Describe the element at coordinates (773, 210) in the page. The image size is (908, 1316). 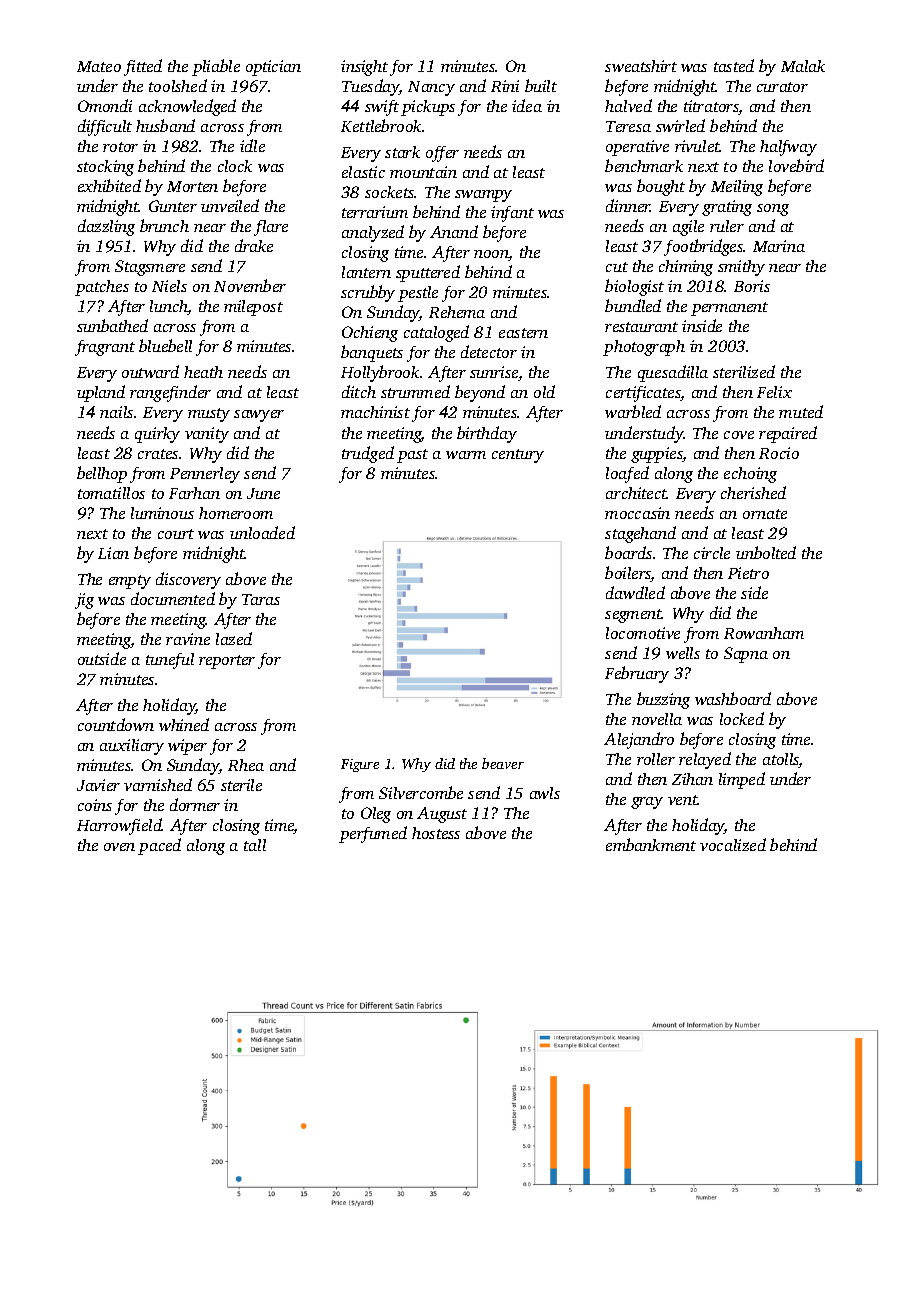
I see `song` at that location.
